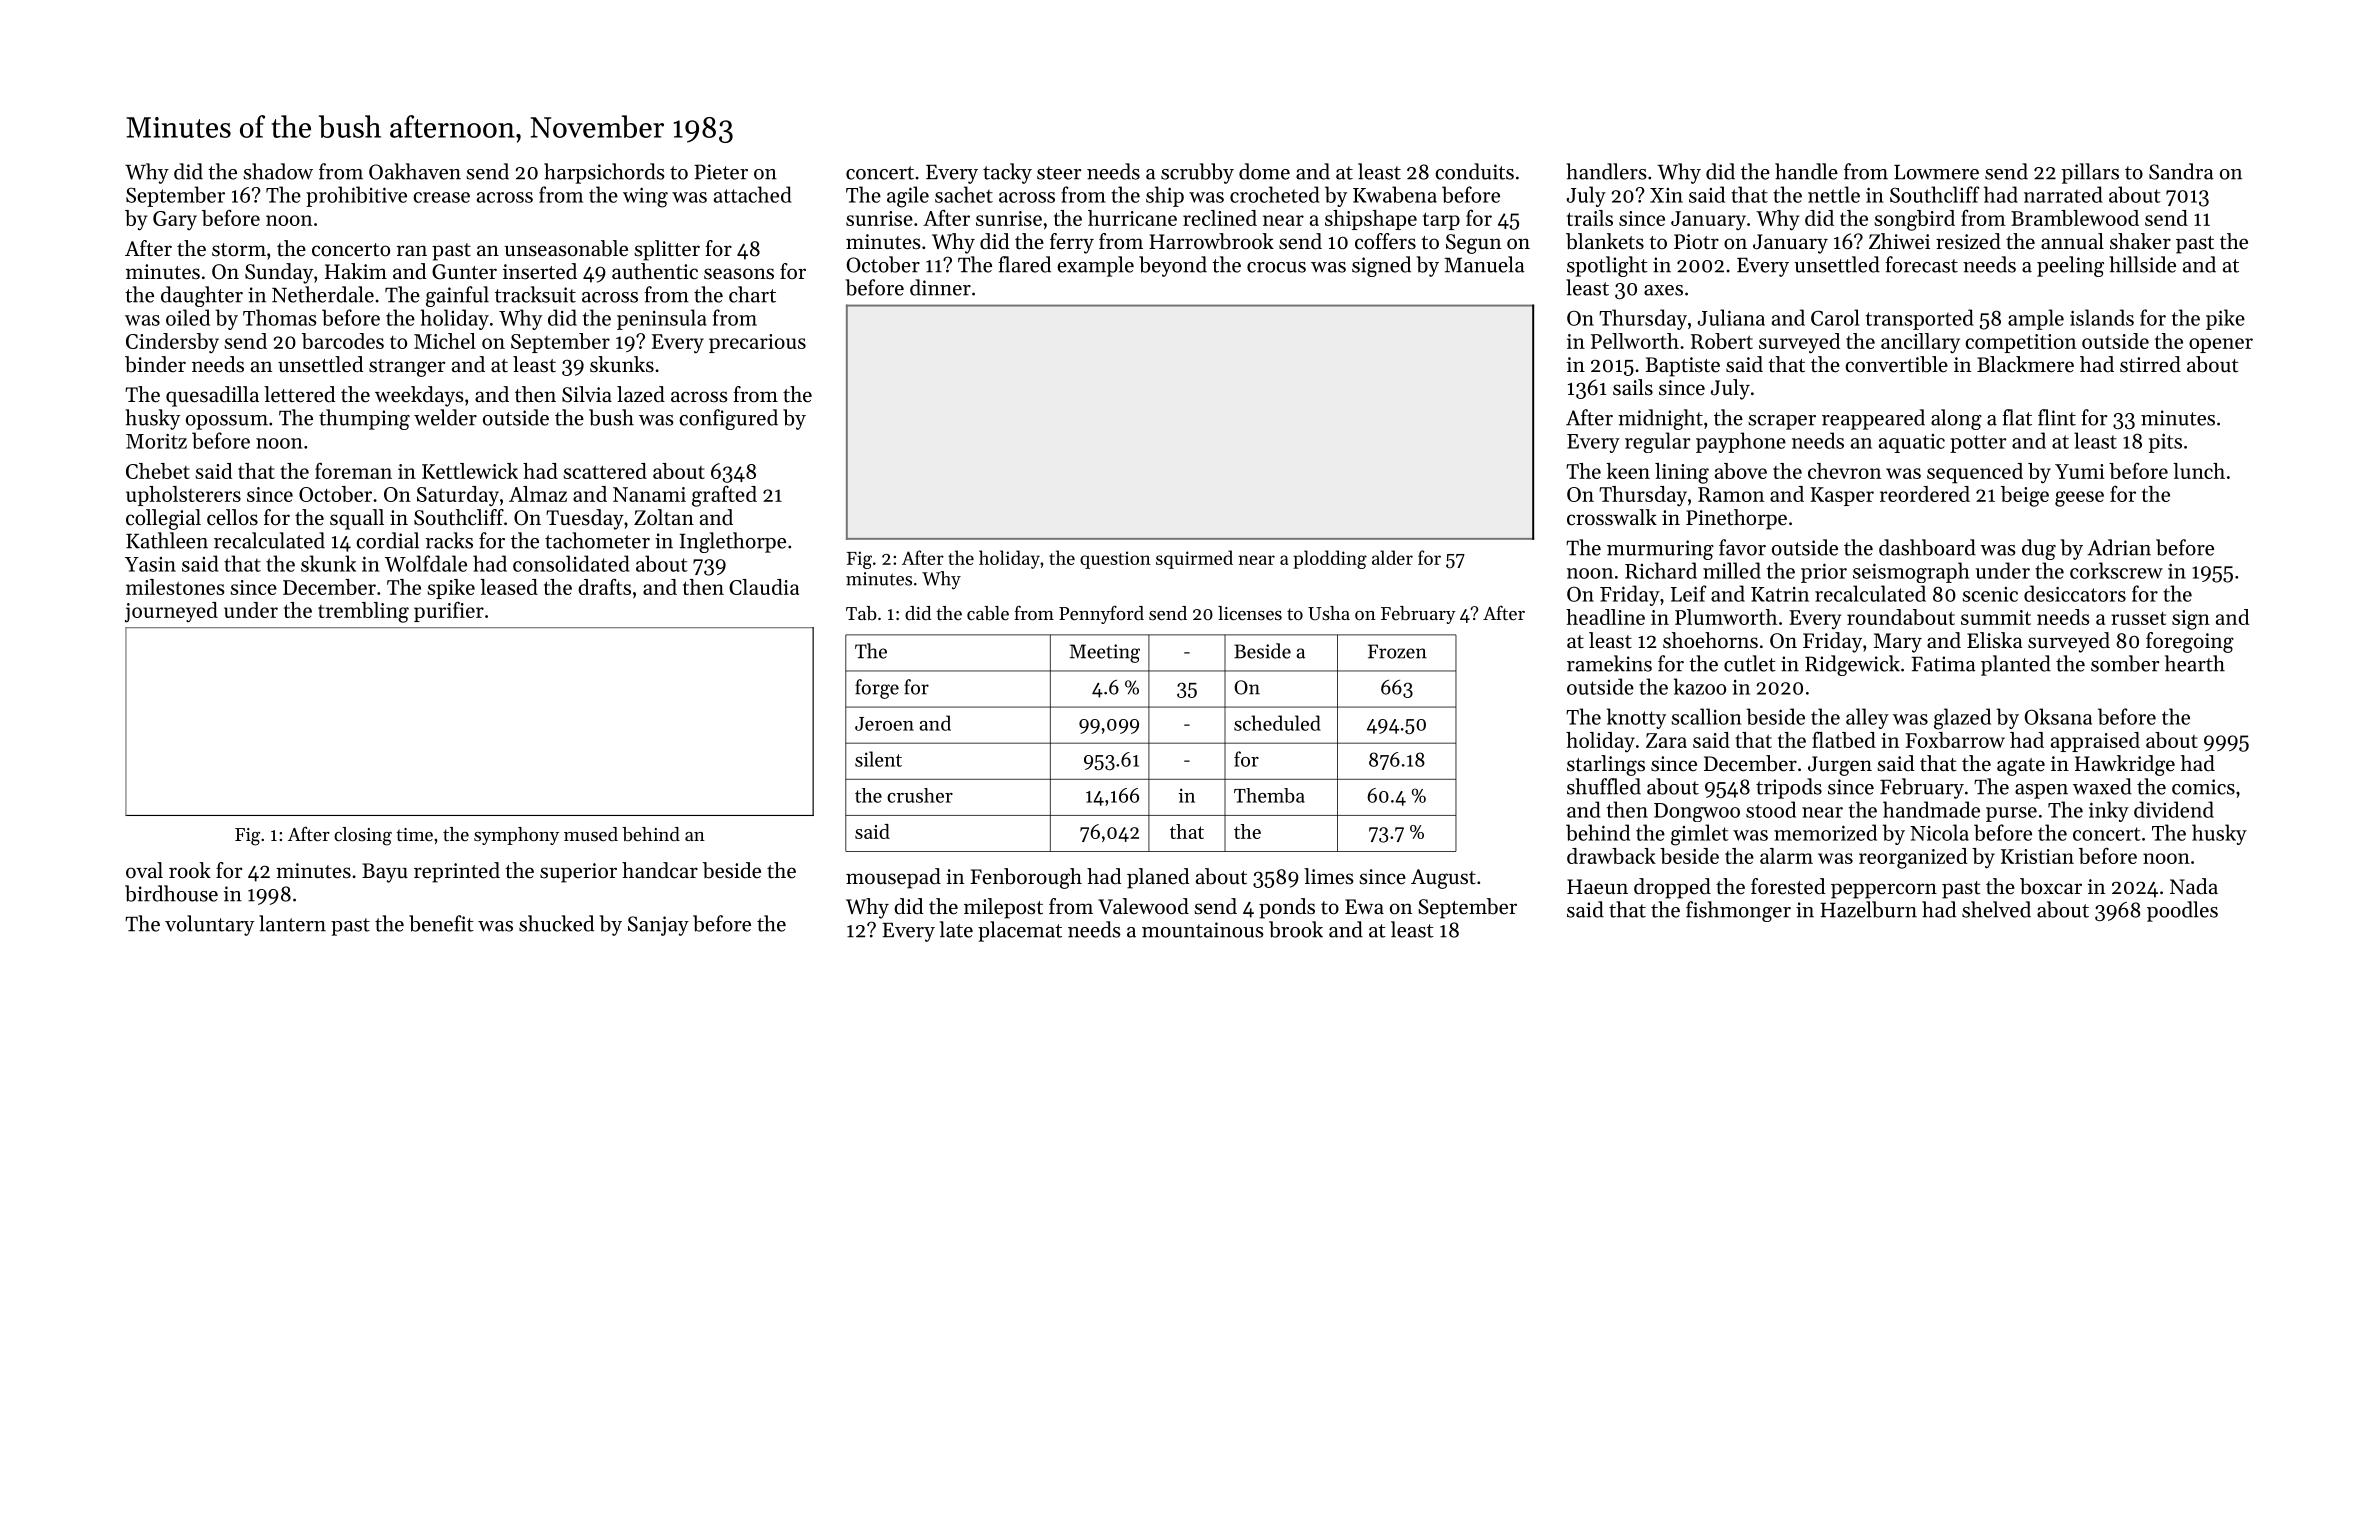  What do you see at coordinates (1936, 172) in the screenshot?
I see `Lowmere` at bounding box center [1936, 172].
